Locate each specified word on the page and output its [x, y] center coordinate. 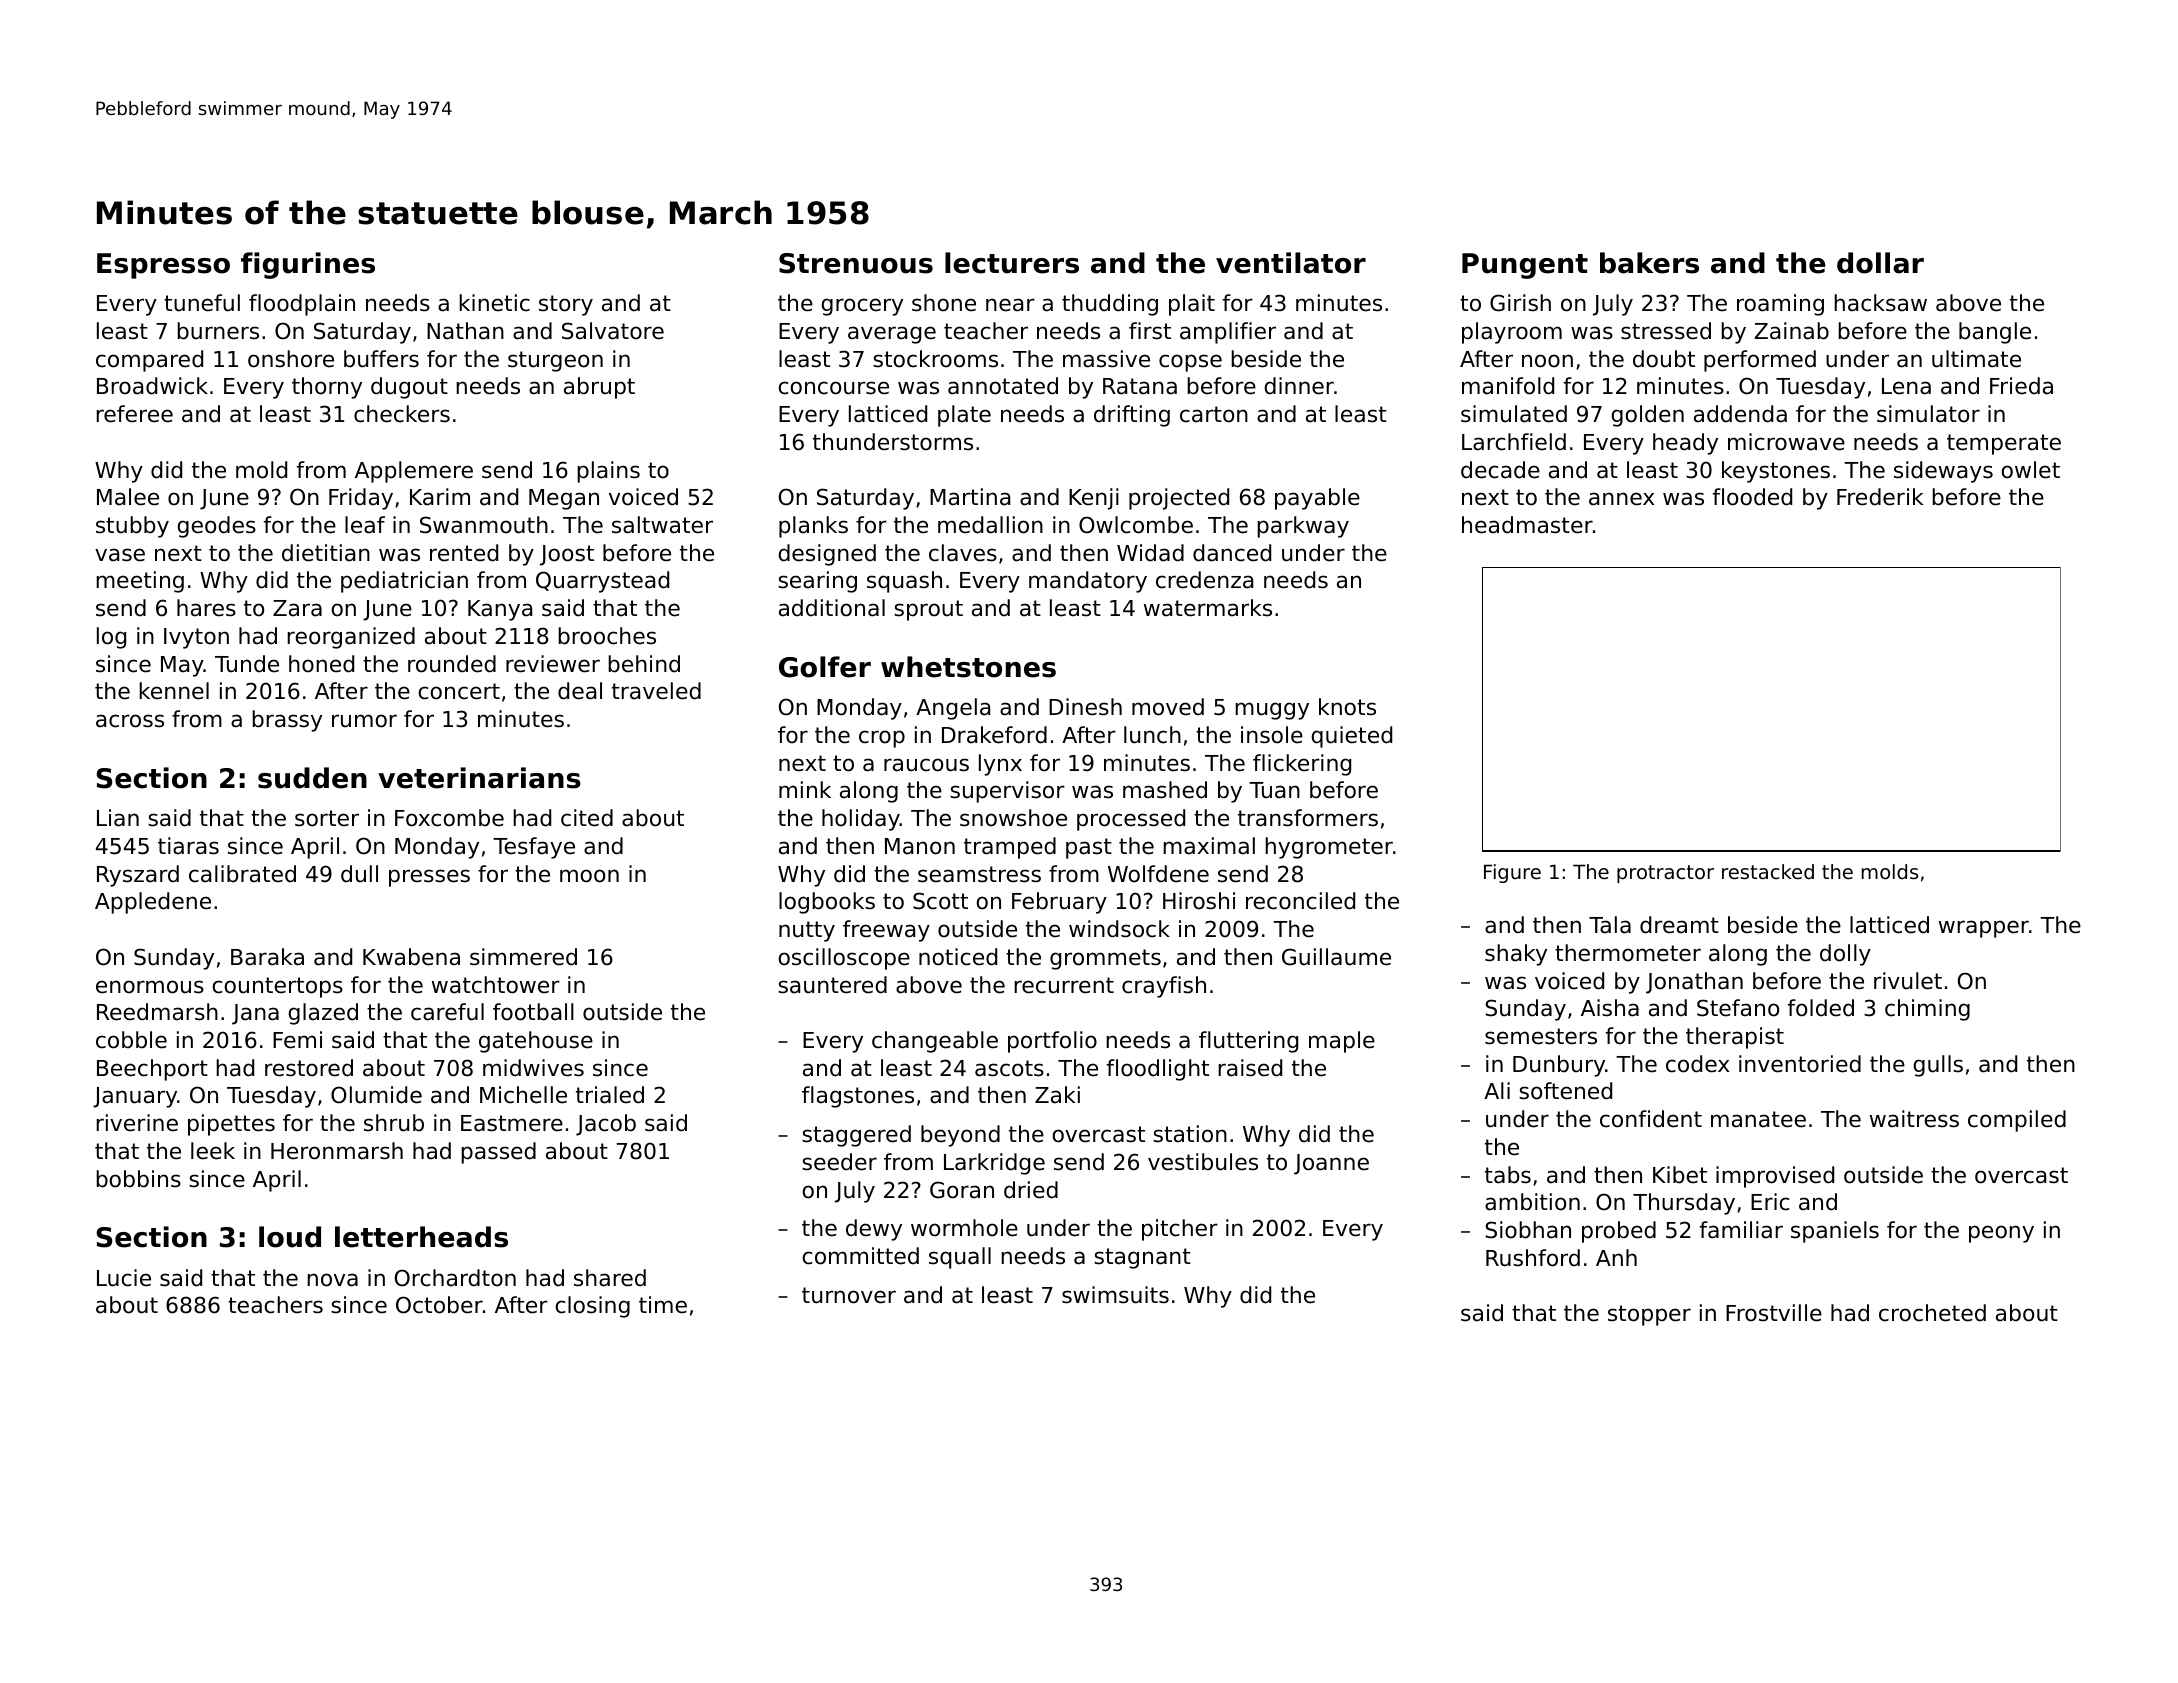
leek [213, 1151]
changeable [935, 1042]
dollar [1880, 263]
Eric [1770, 1202]
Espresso [163, 266]
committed [861, 1256]
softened [1565, 1091]
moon [589, 876]
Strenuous [856, 263]
